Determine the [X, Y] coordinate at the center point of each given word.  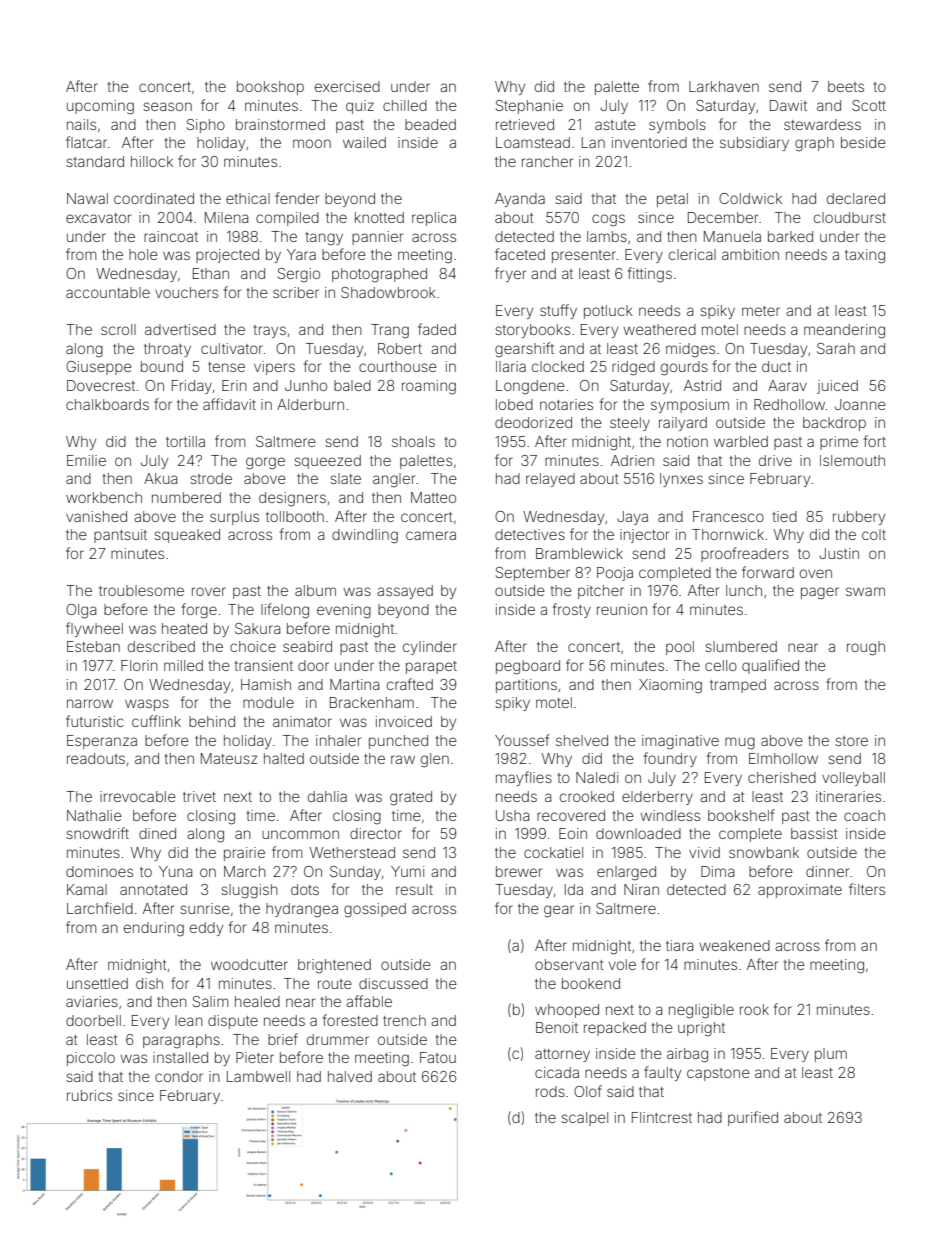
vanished [96, 516]
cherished [782, 777]
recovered [571, 815]
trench [404, 1020]
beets [846, 86]
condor [179, 1076]
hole [143, 254]
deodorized [533, 422]
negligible [701, 1011]
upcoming [100, 107]
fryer [510, 274]
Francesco [728, 516]
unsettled [97, 983]
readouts [96, 758]
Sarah [836, 348]
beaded [430, 124]
